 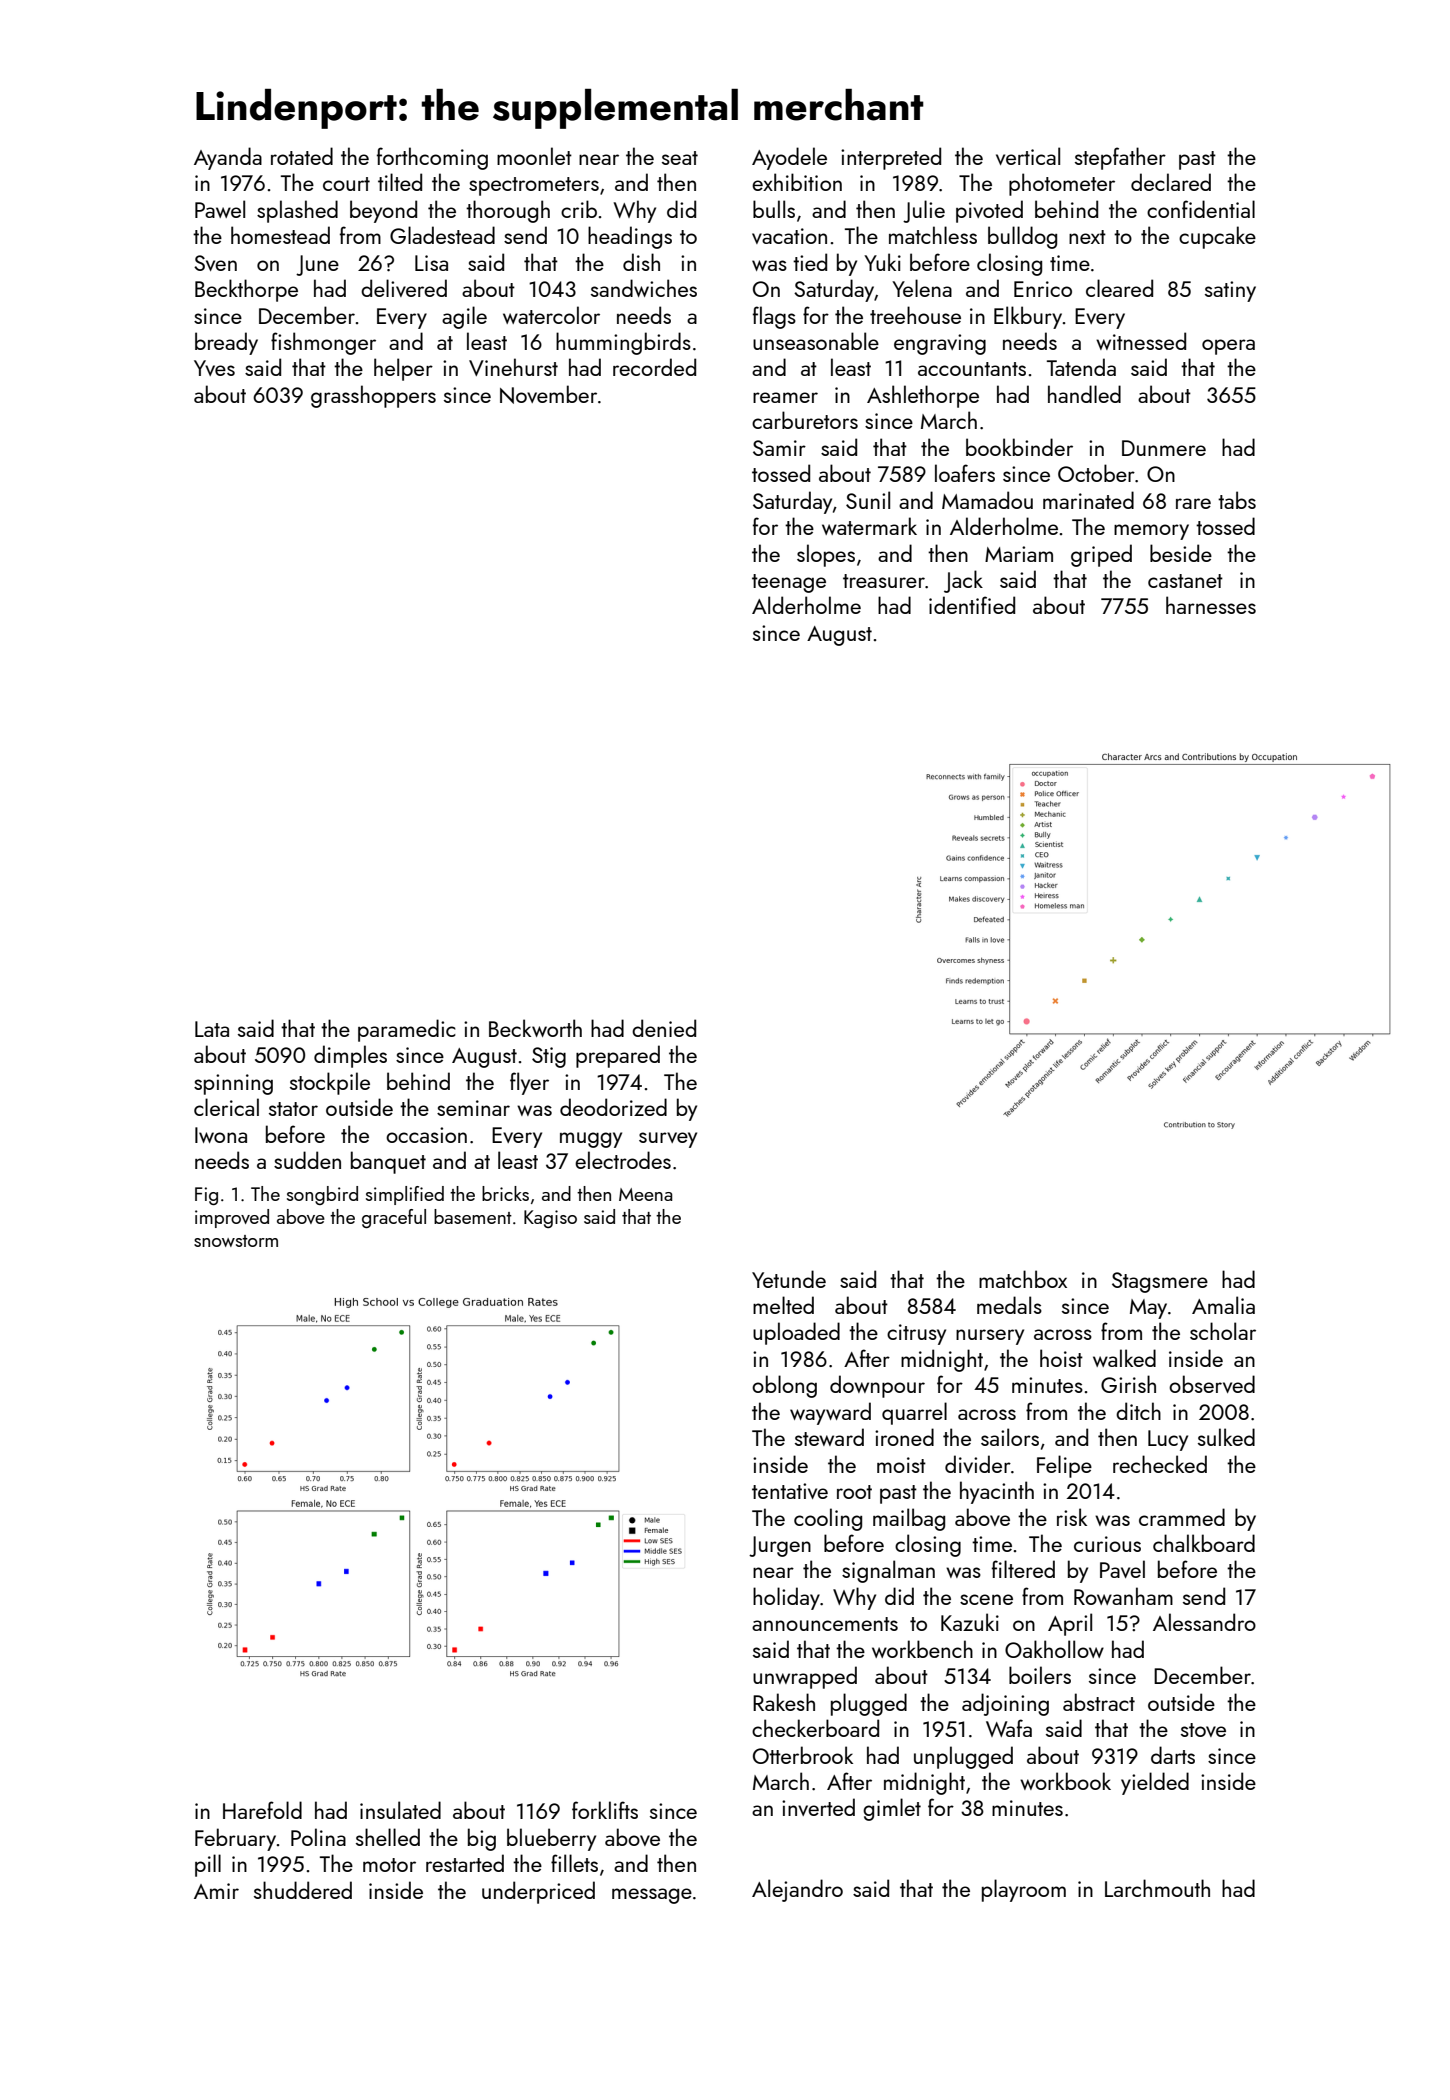 I want to click on Enrico, so click(x=1043, y=289).
